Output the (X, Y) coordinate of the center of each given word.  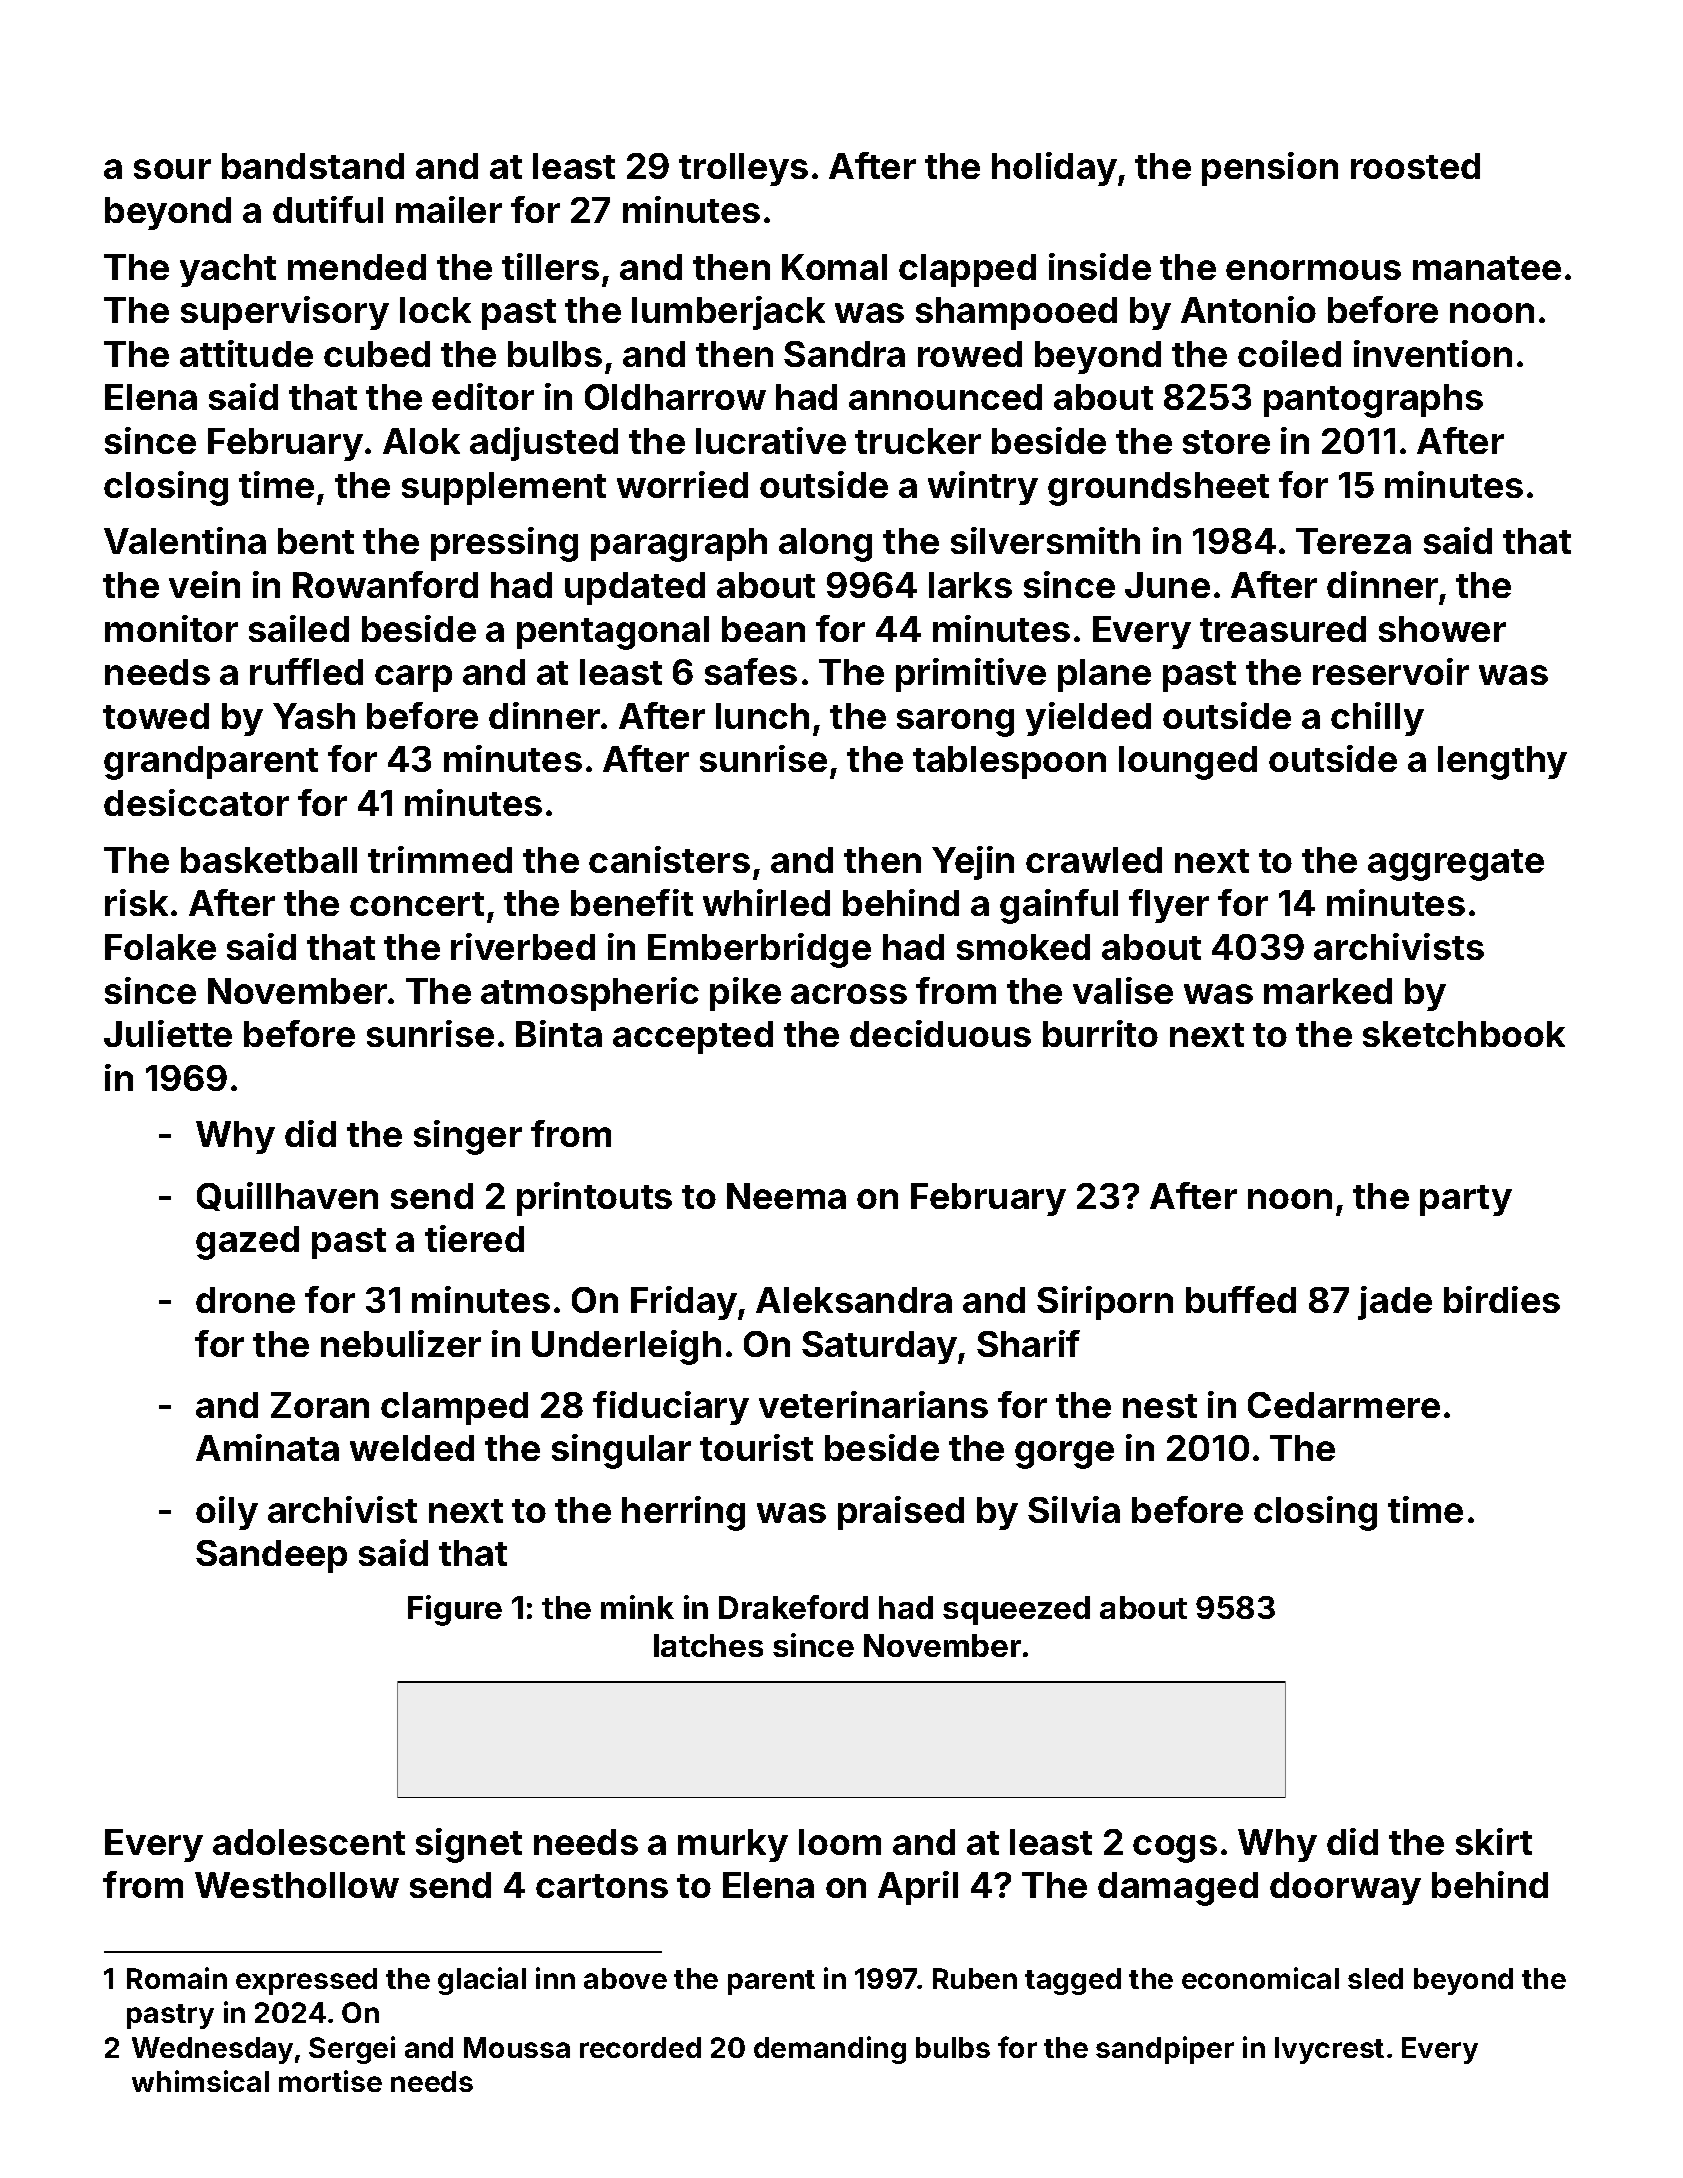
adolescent (309, 1842)
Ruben (975, 1978)
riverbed (523, 946)
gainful (1059, 906)
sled (1375, 1978)
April (918, 1888)
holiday (1054, 169)
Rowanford (385, 584)
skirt (1494, 1841)
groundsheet (1158, 489)
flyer (1169, 906)
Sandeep (271, 1556)
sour (172, 169)
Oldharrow (675, 397)
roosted (1415, 166)
